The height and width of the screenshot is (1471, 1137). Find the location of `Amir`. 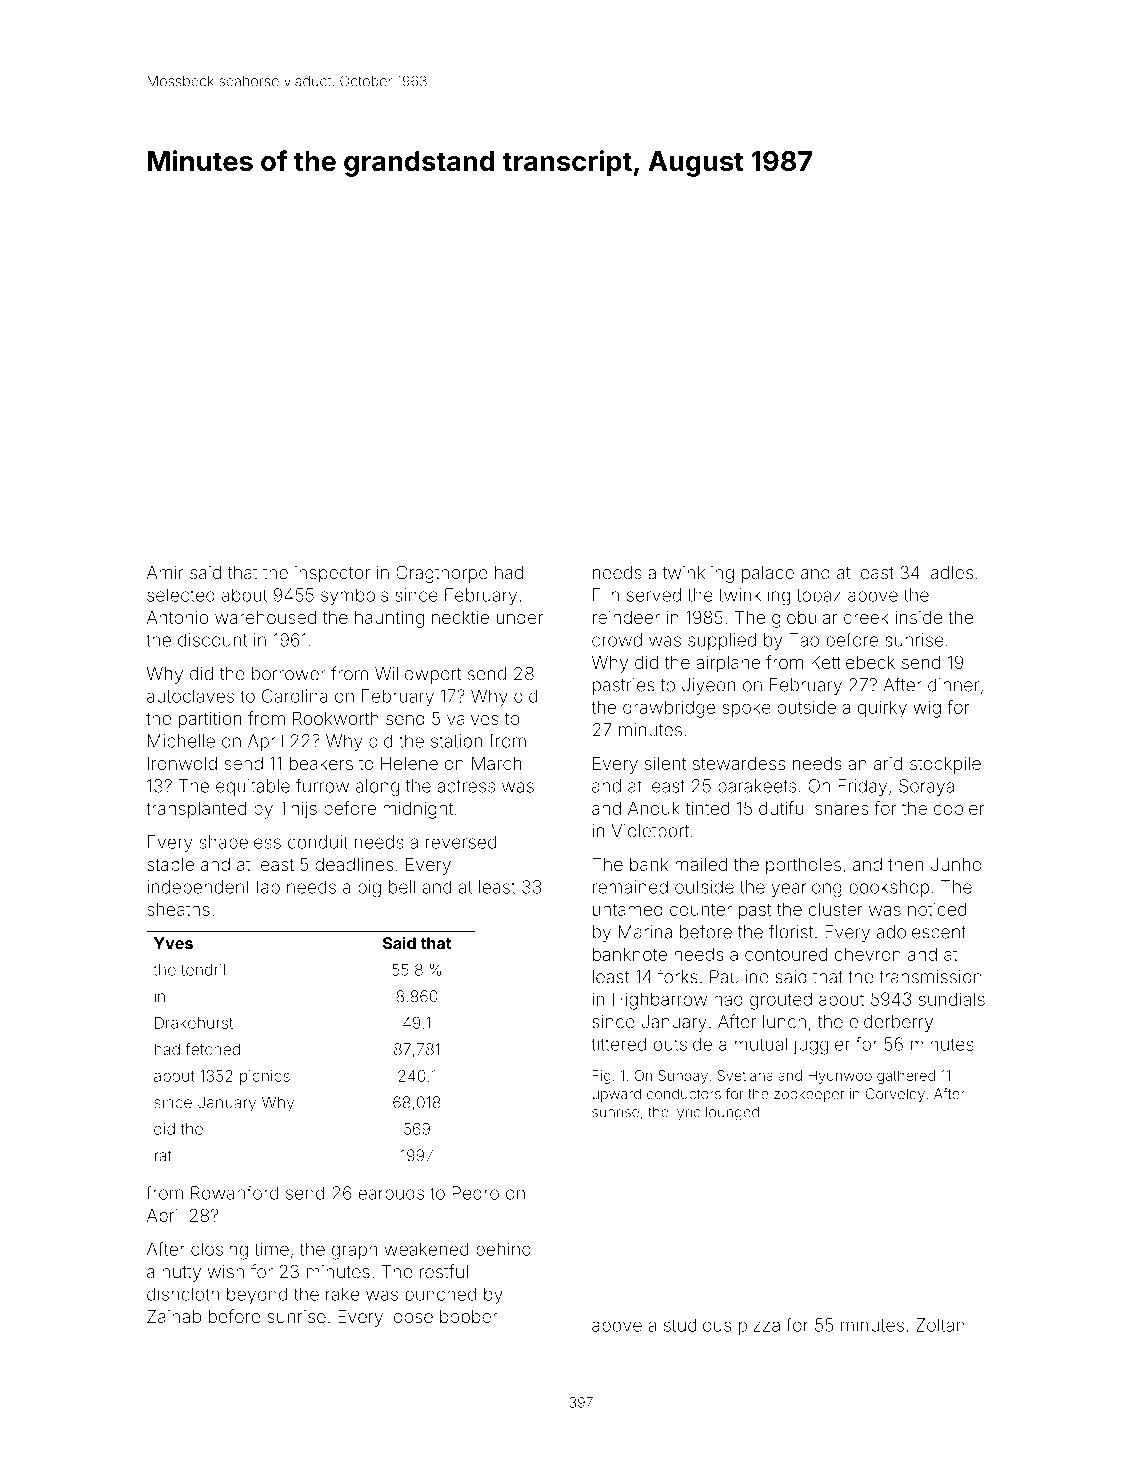

Amir is located at coordinates (165, 572).
